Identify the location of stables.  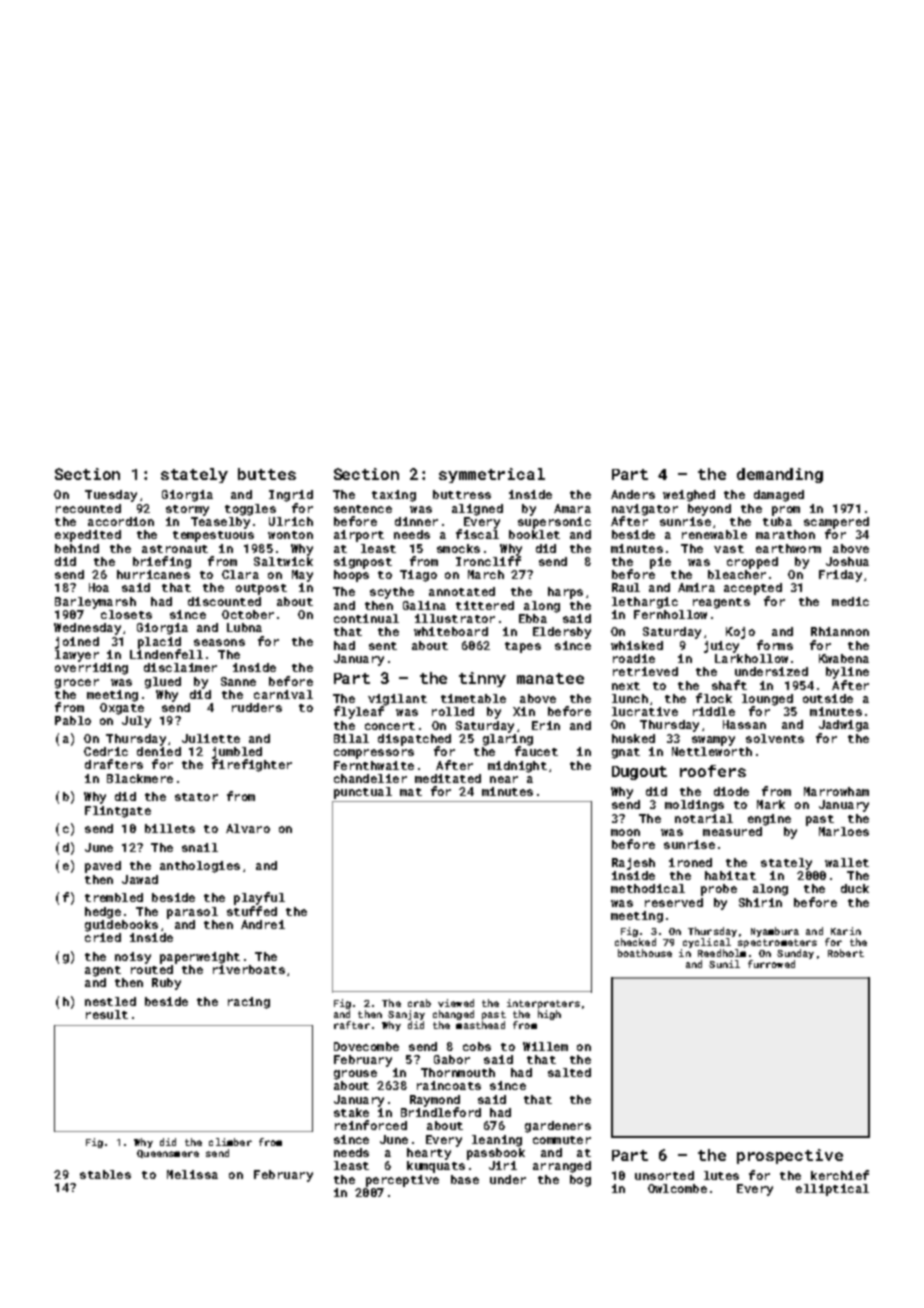
(105, 1174).
